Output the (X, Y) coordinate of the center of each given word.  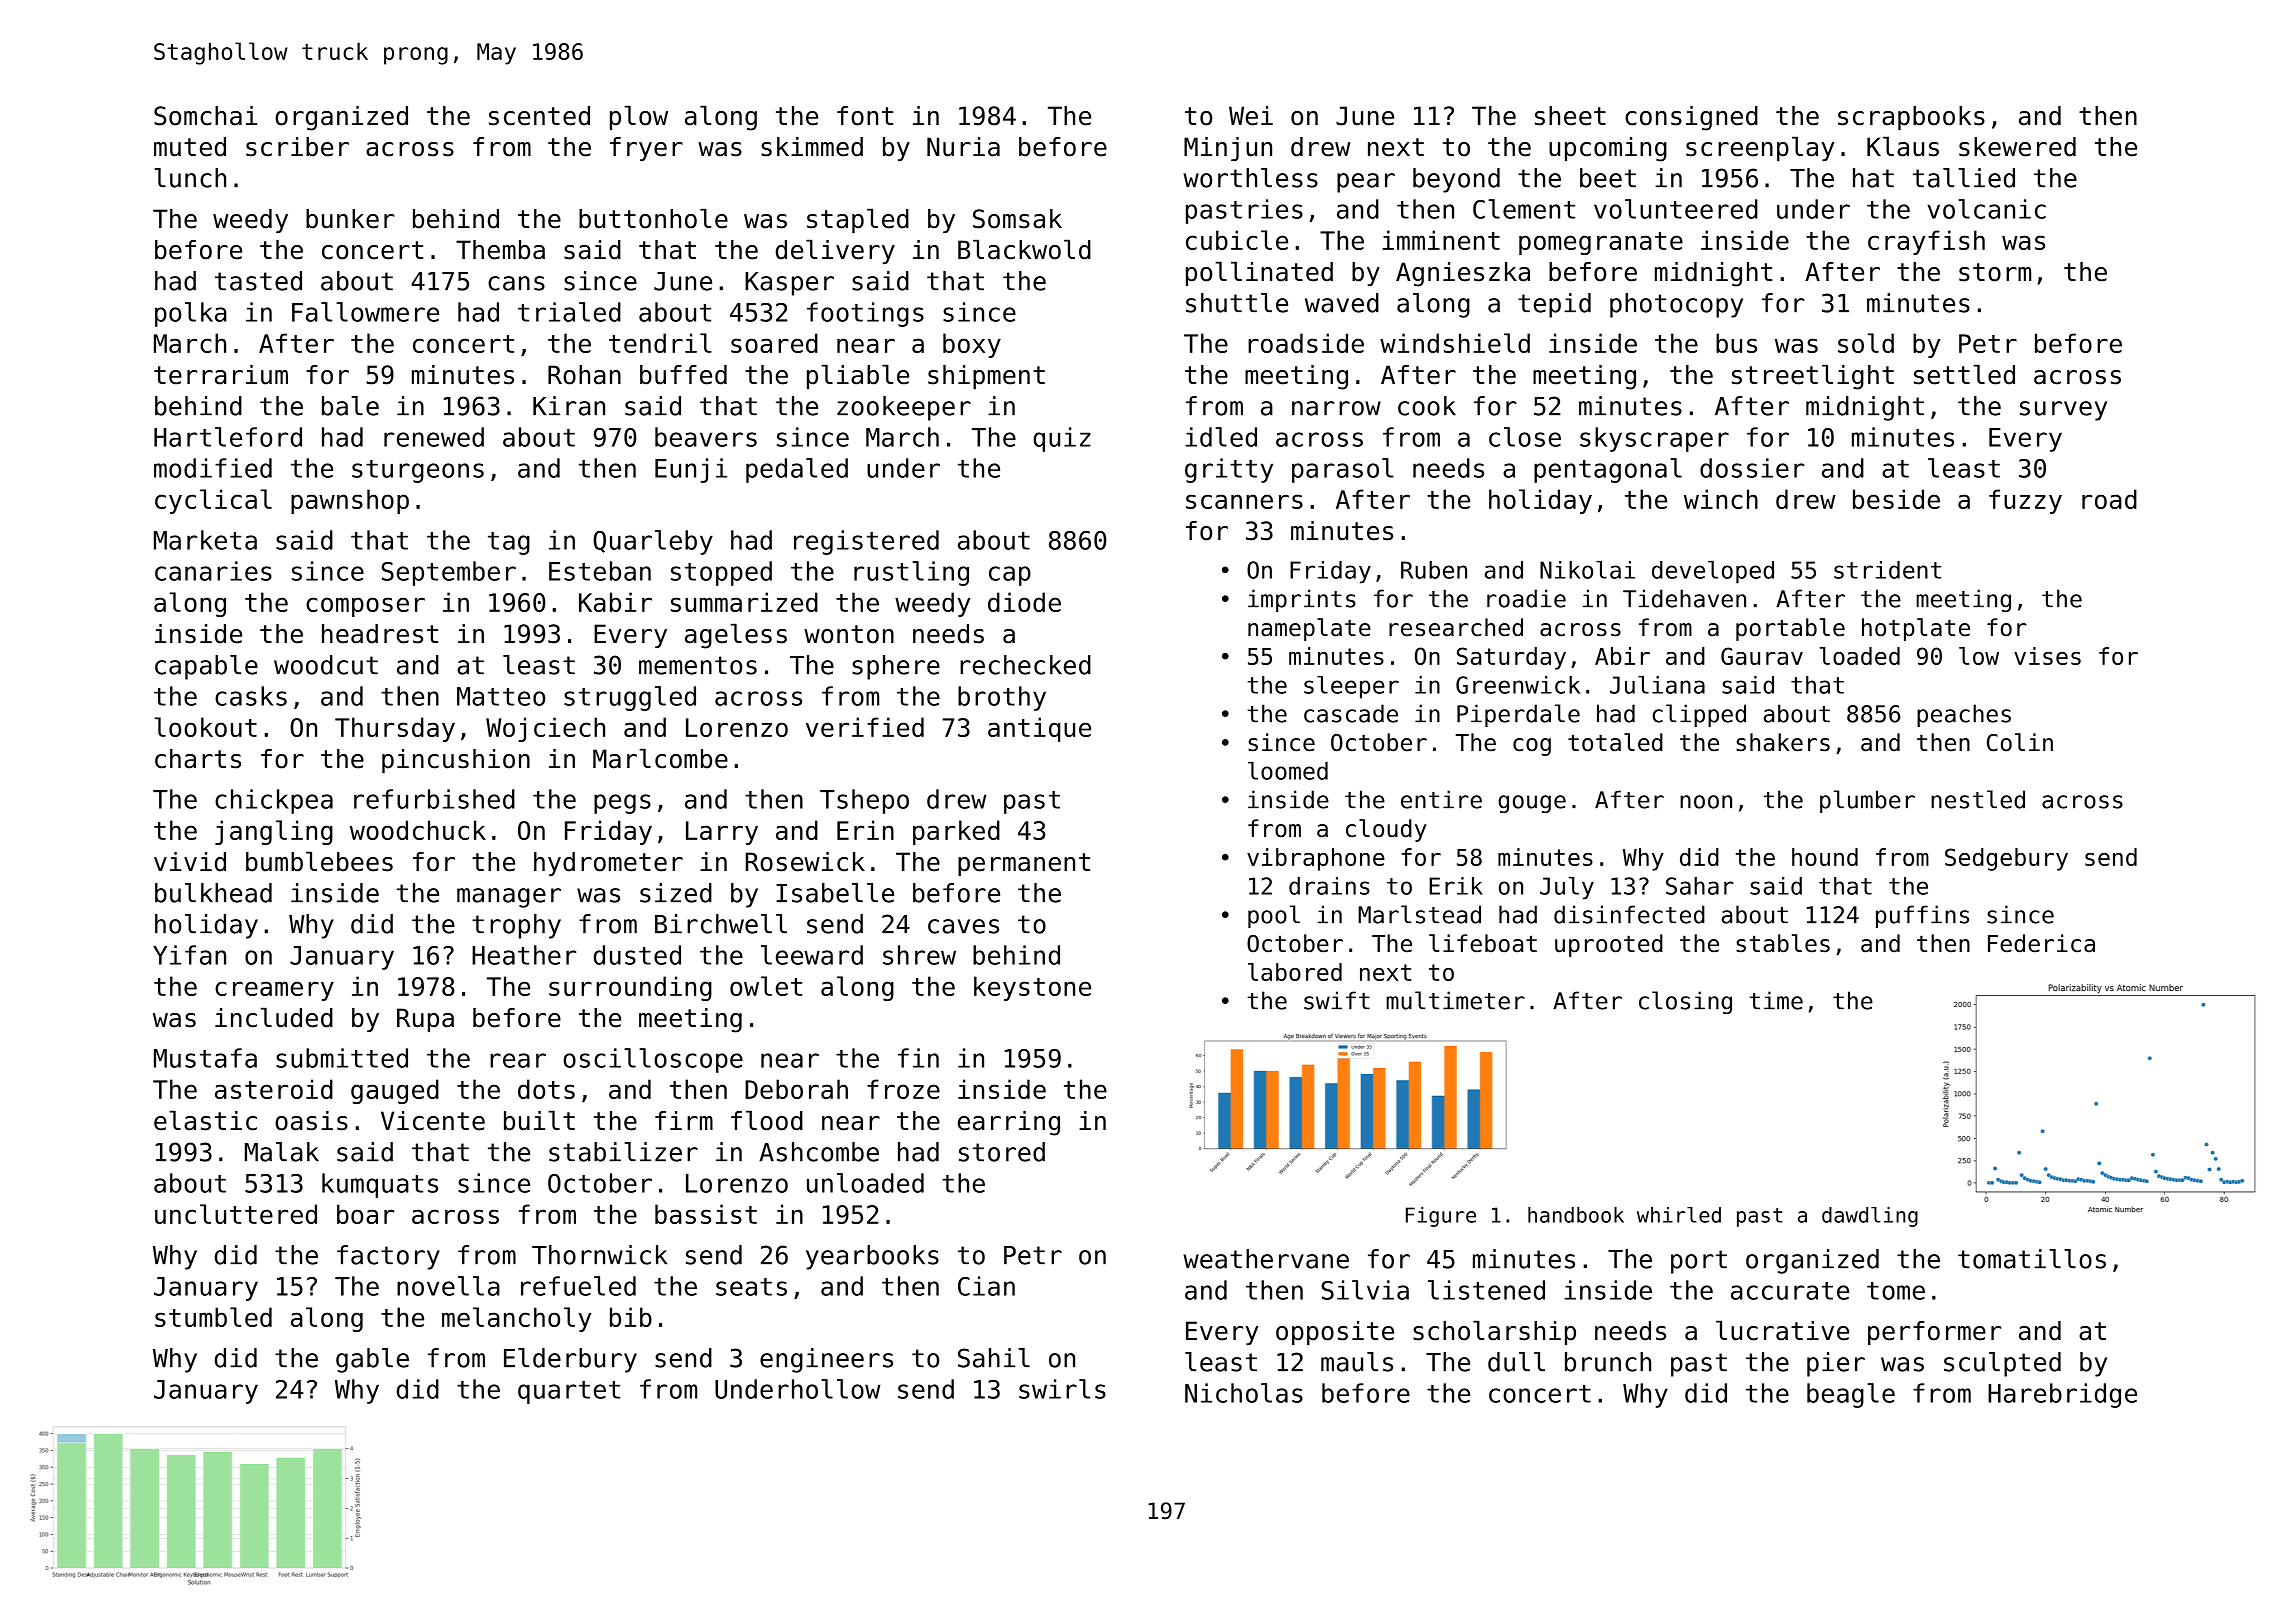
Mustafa (205, 1058)
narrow (1336, 408)
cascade (1351, 713)
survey (2063, 411)
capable (206, 667)
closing (1685, 1002)
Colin (2020, 742)
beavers (706, 437)
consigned (1691, 118)
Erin (865, 830)
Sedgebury (2006, 859)
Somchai (205, 116)
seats (751, 1287)
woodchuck (418, 830)
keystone (1032, 988)
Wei (1251, 116)
